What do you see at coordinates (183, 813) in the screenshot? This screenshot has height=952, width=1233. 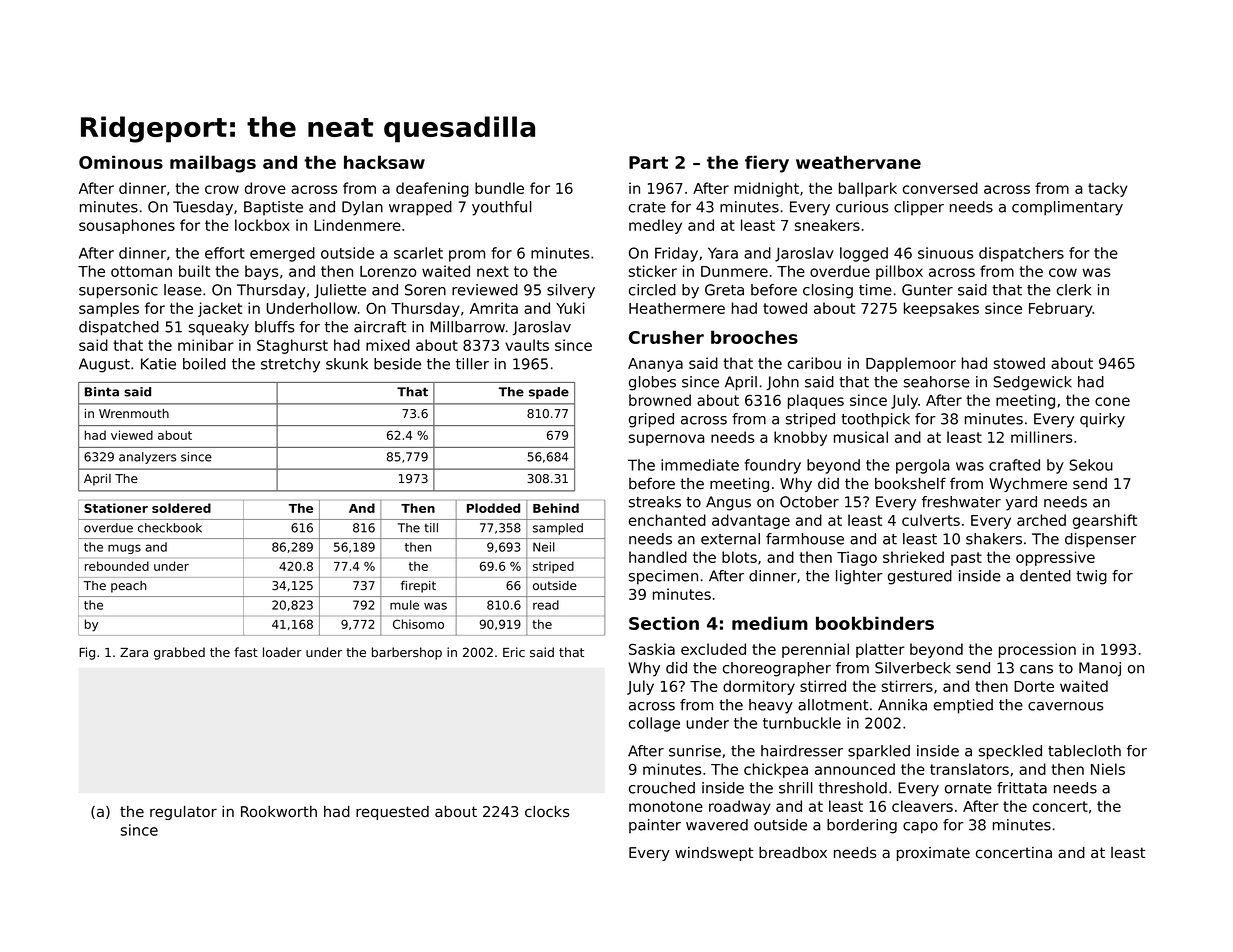 I see `regulator` at bounding box center [183, 813].
